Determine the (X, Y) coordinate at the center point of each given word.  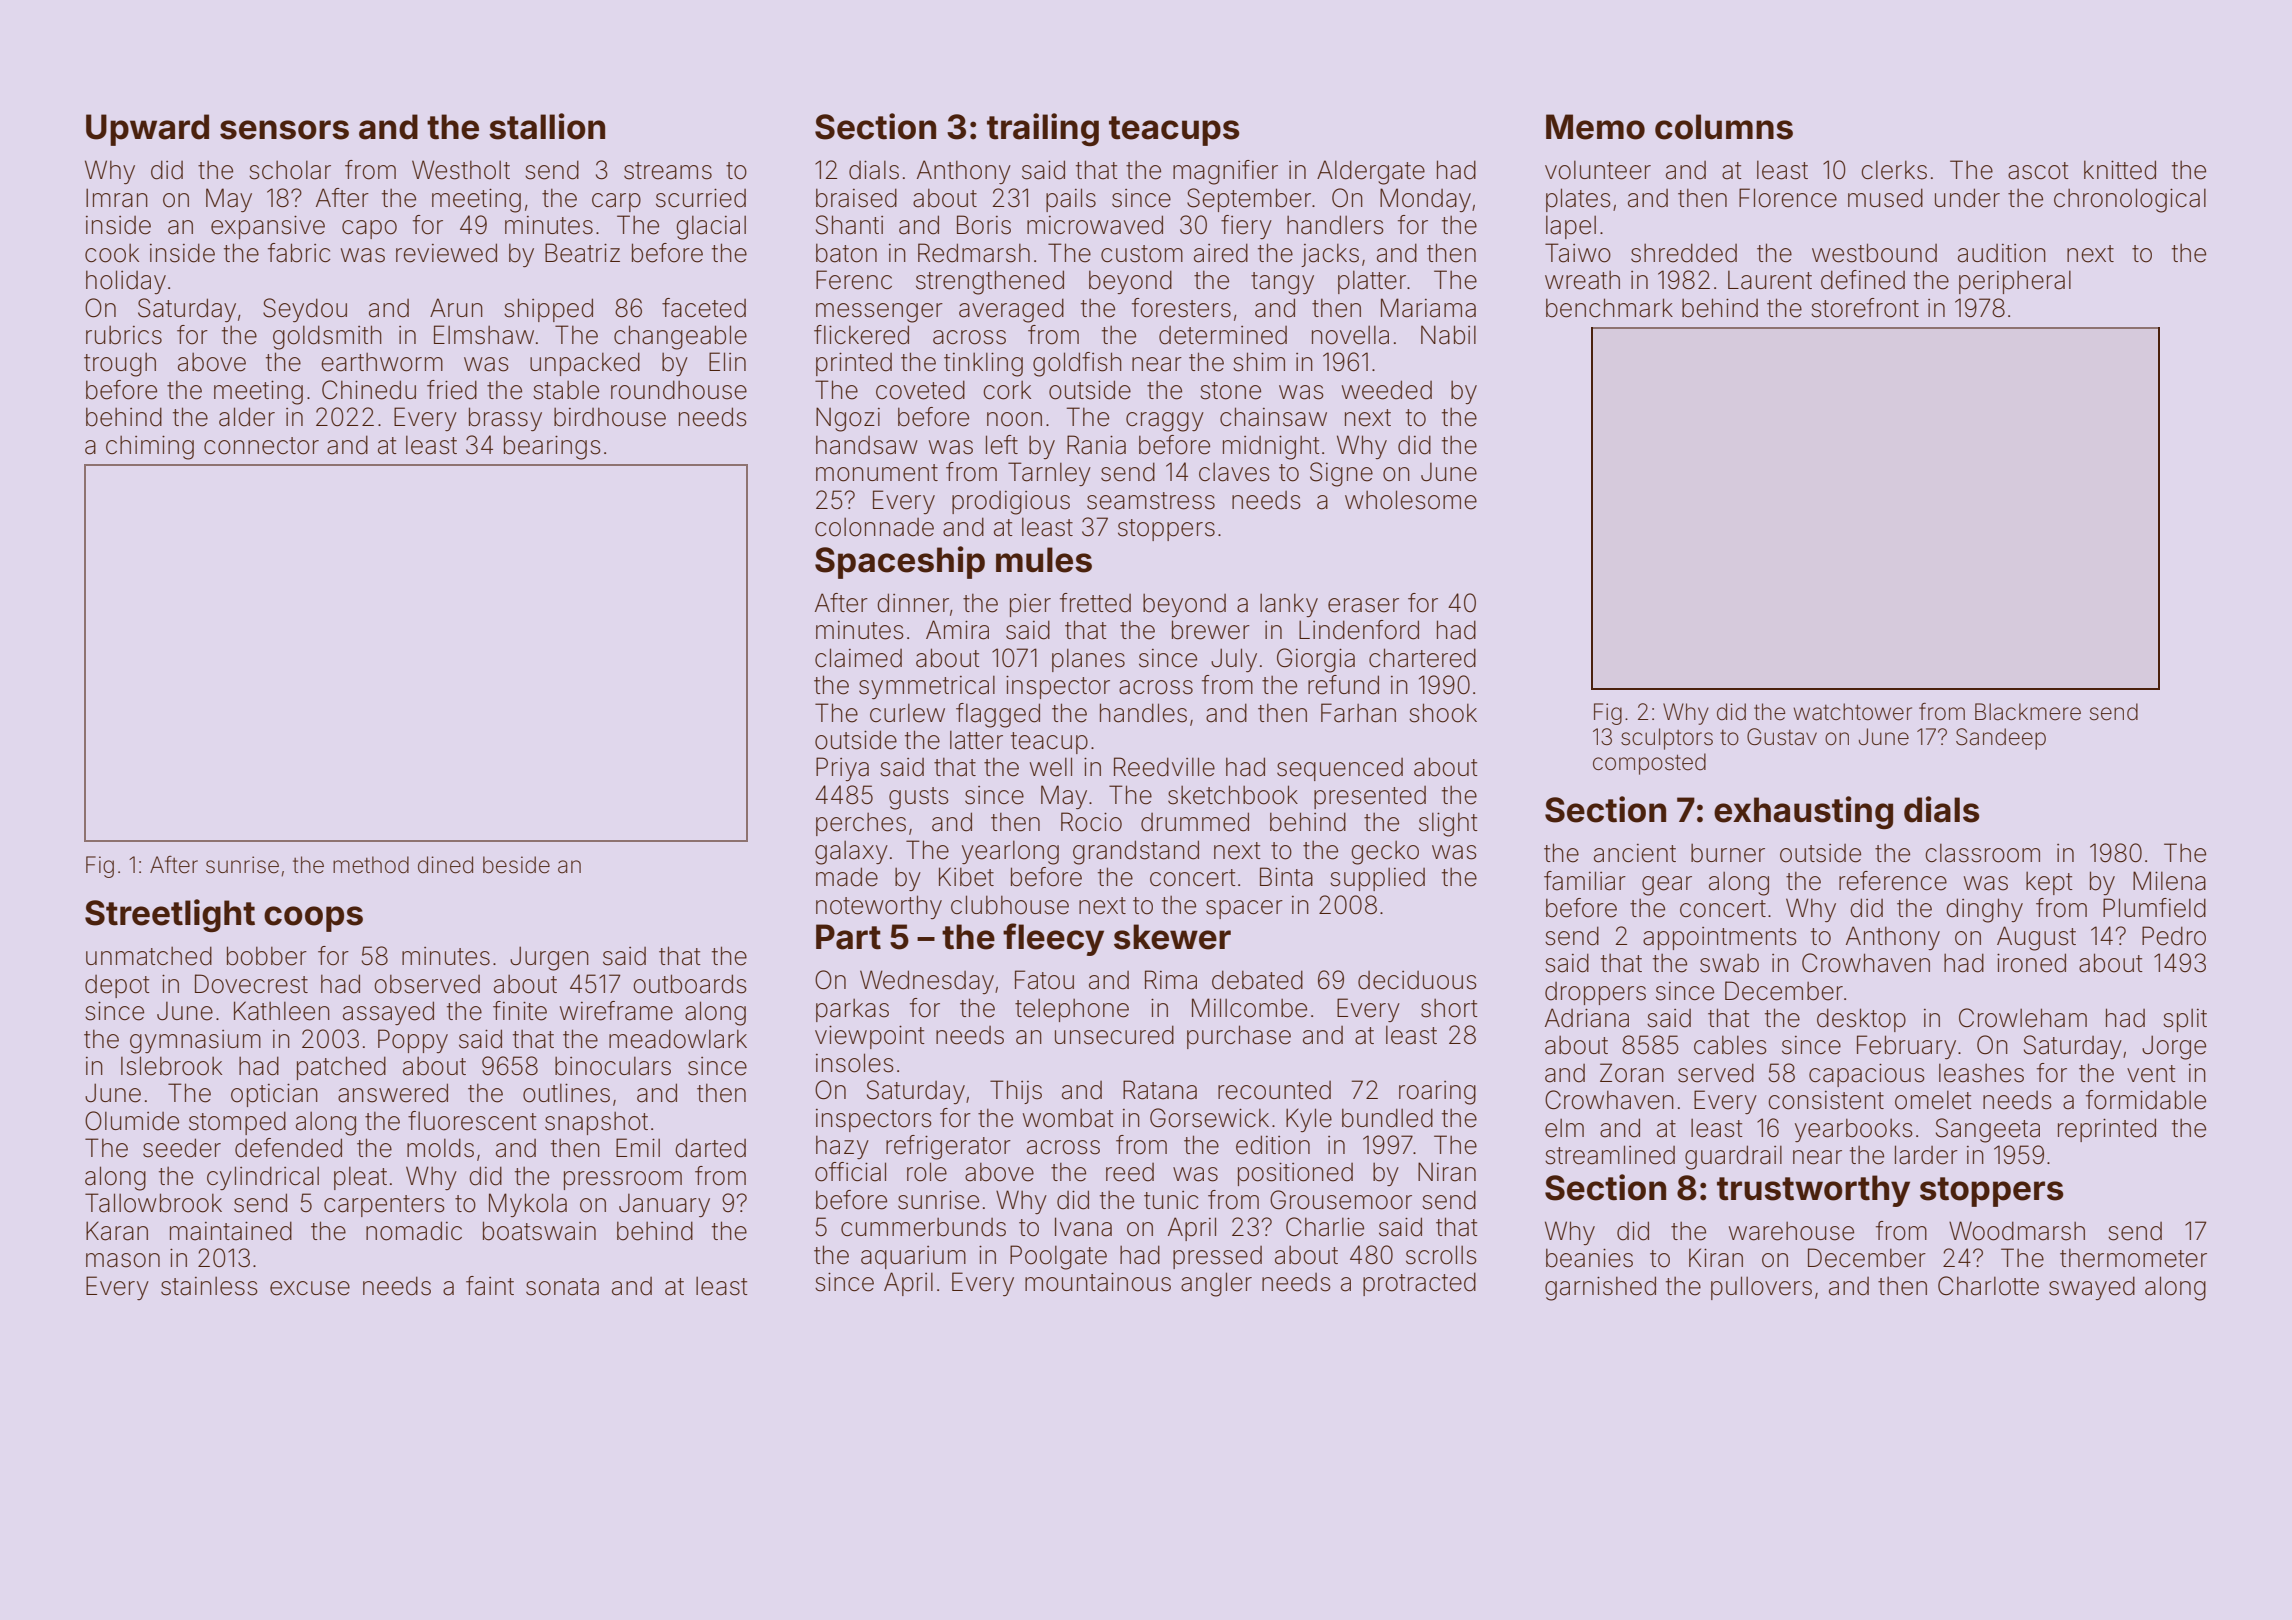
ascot (2038, 171)
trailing (1043, 129)
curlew (907, 713)
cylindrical (263, 1178)
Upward (147, 130)
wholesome (1411, 500)
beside (516, 865)
